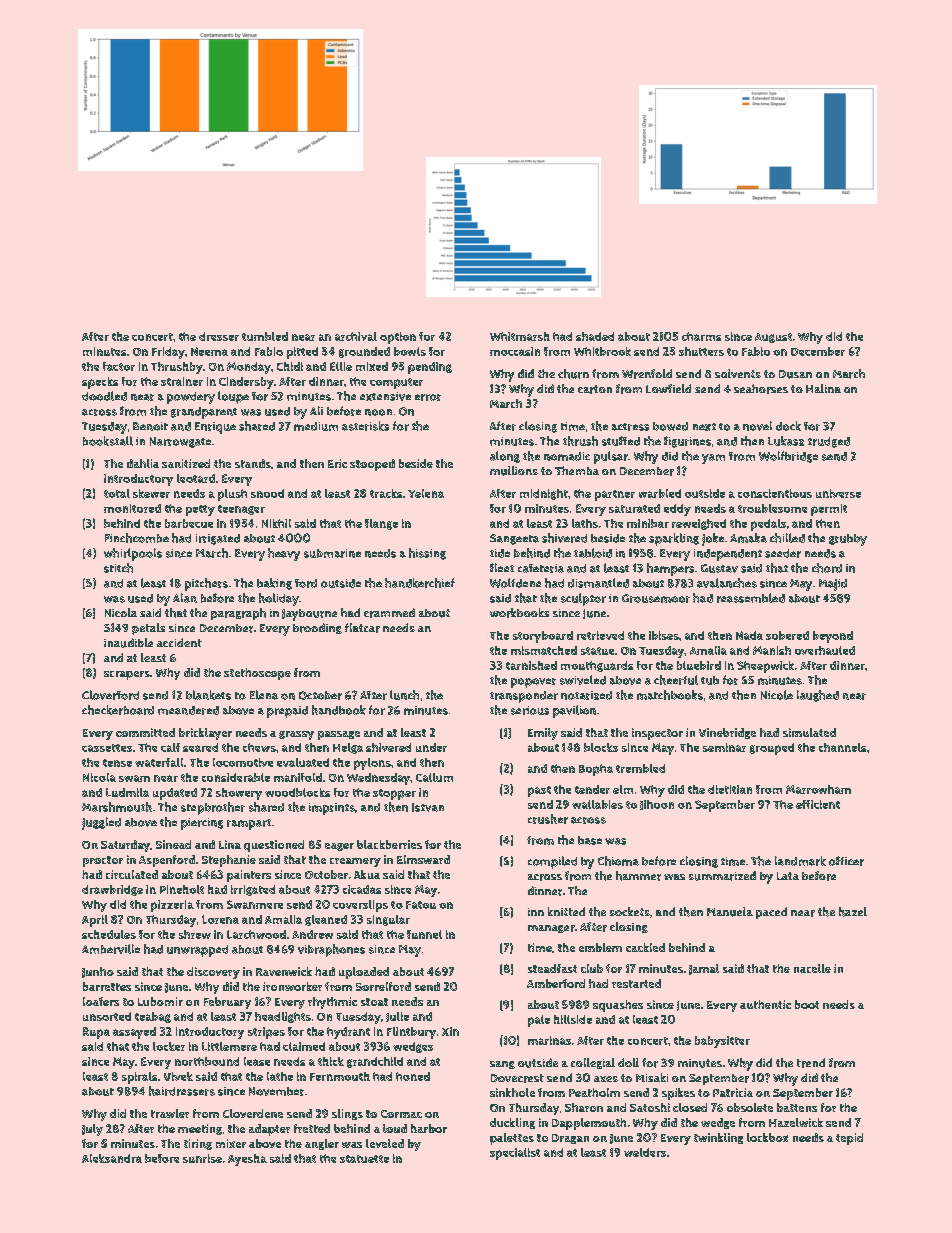  I want to click on sunrise, so click(202, 1158).
